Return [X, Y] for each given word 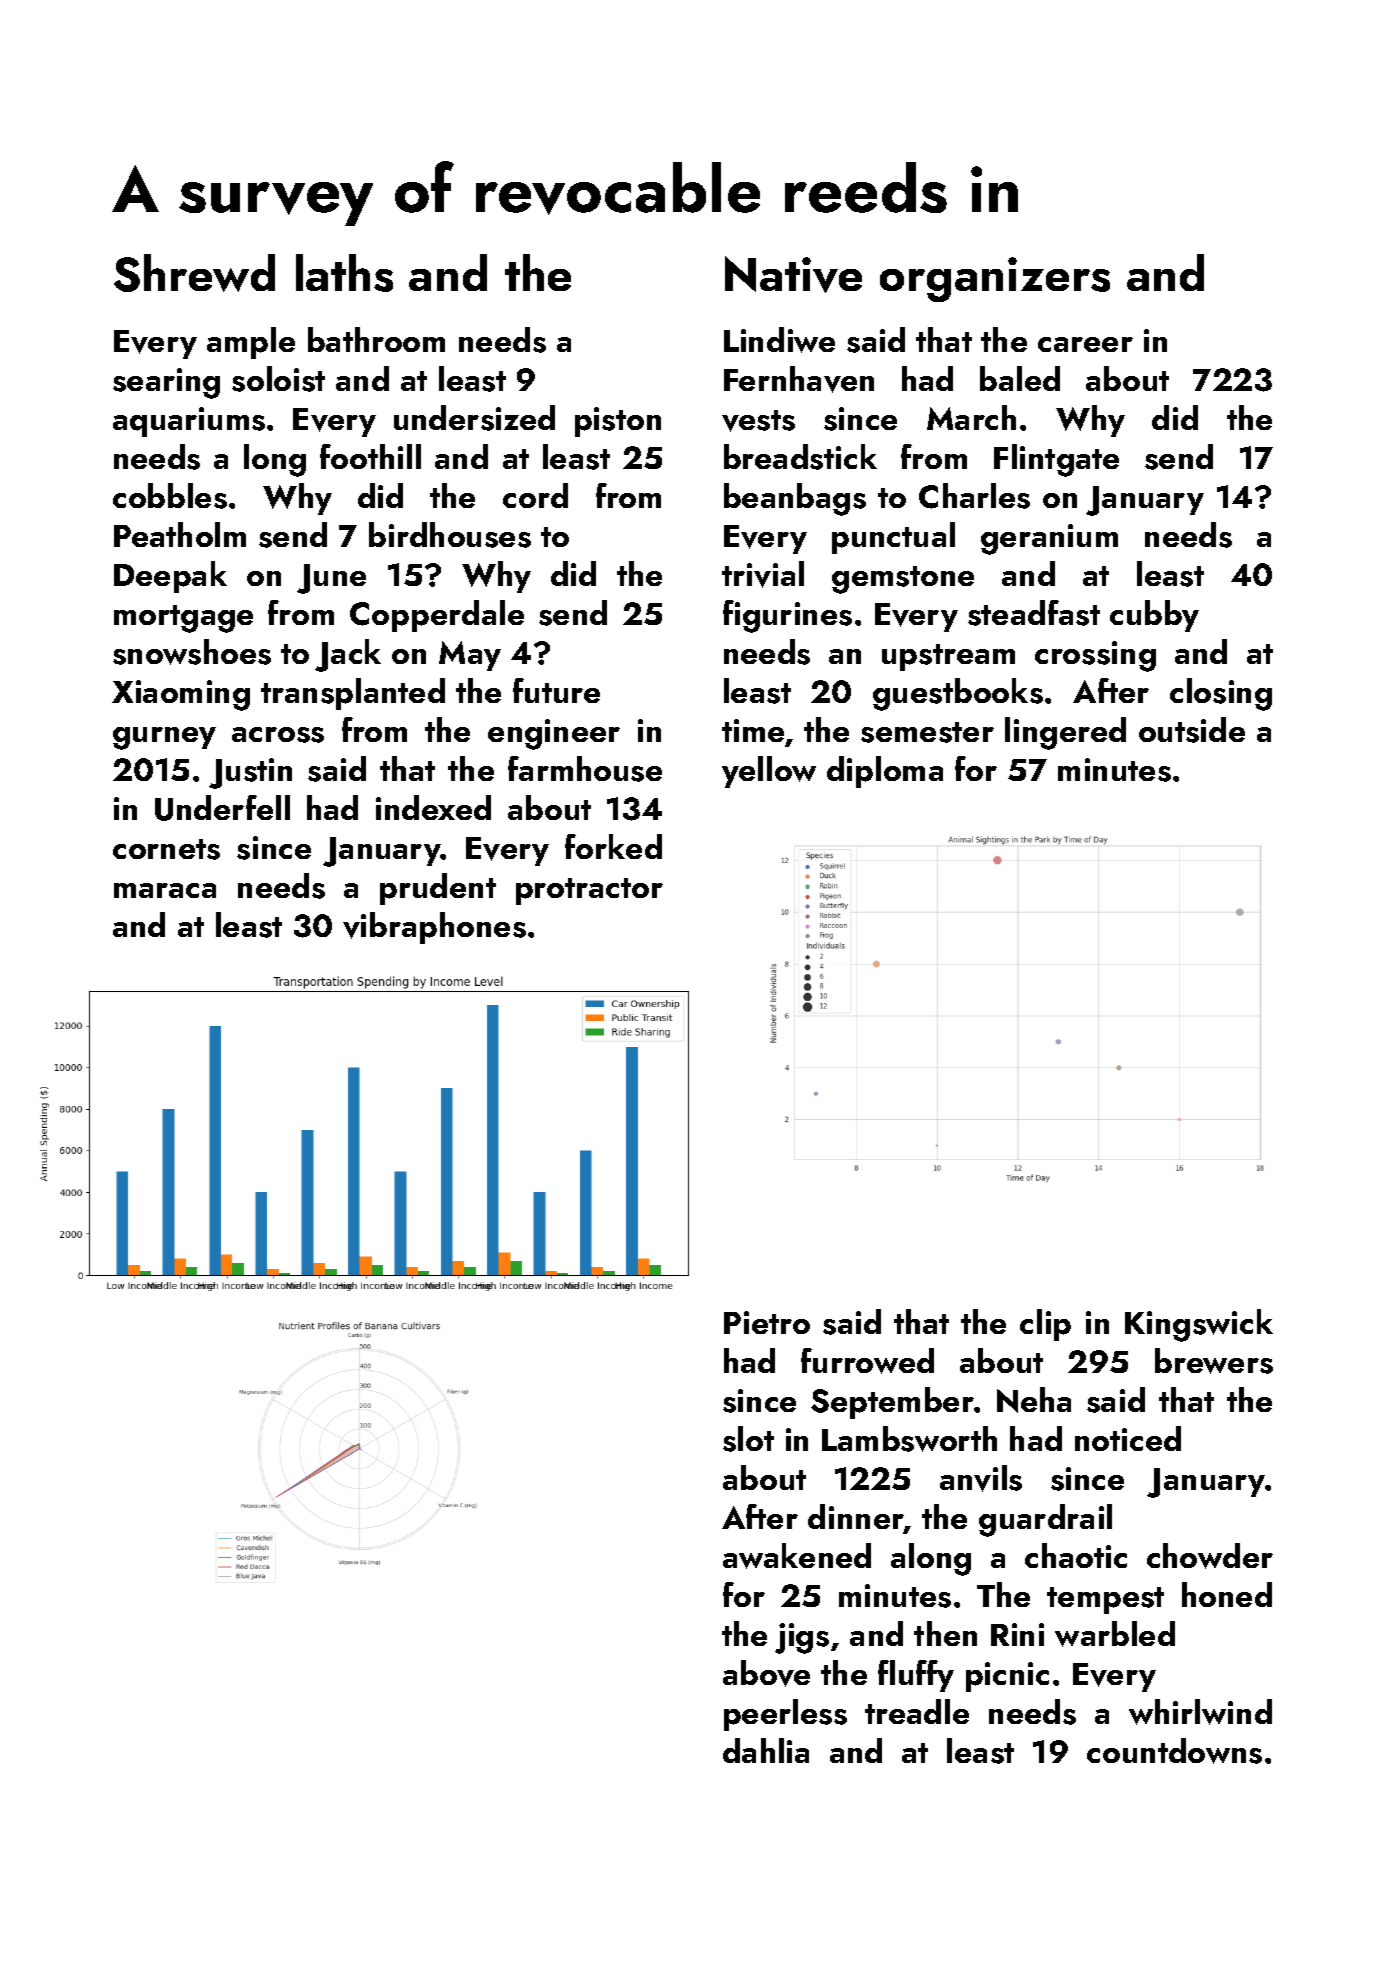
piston [618, 422]
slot [748, 1439]
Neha [1034, 1400]
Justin [250, 773]
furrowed [867, 1361]
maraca [165, 890]
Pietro [767, 1322]
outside [1192, 730]
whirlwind [1200, 1712]
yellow [769, 772]
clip [1045, 1325]
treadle [917, 1711]
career [1085, 344]
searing [166, 383]
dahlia [766, 1750]
